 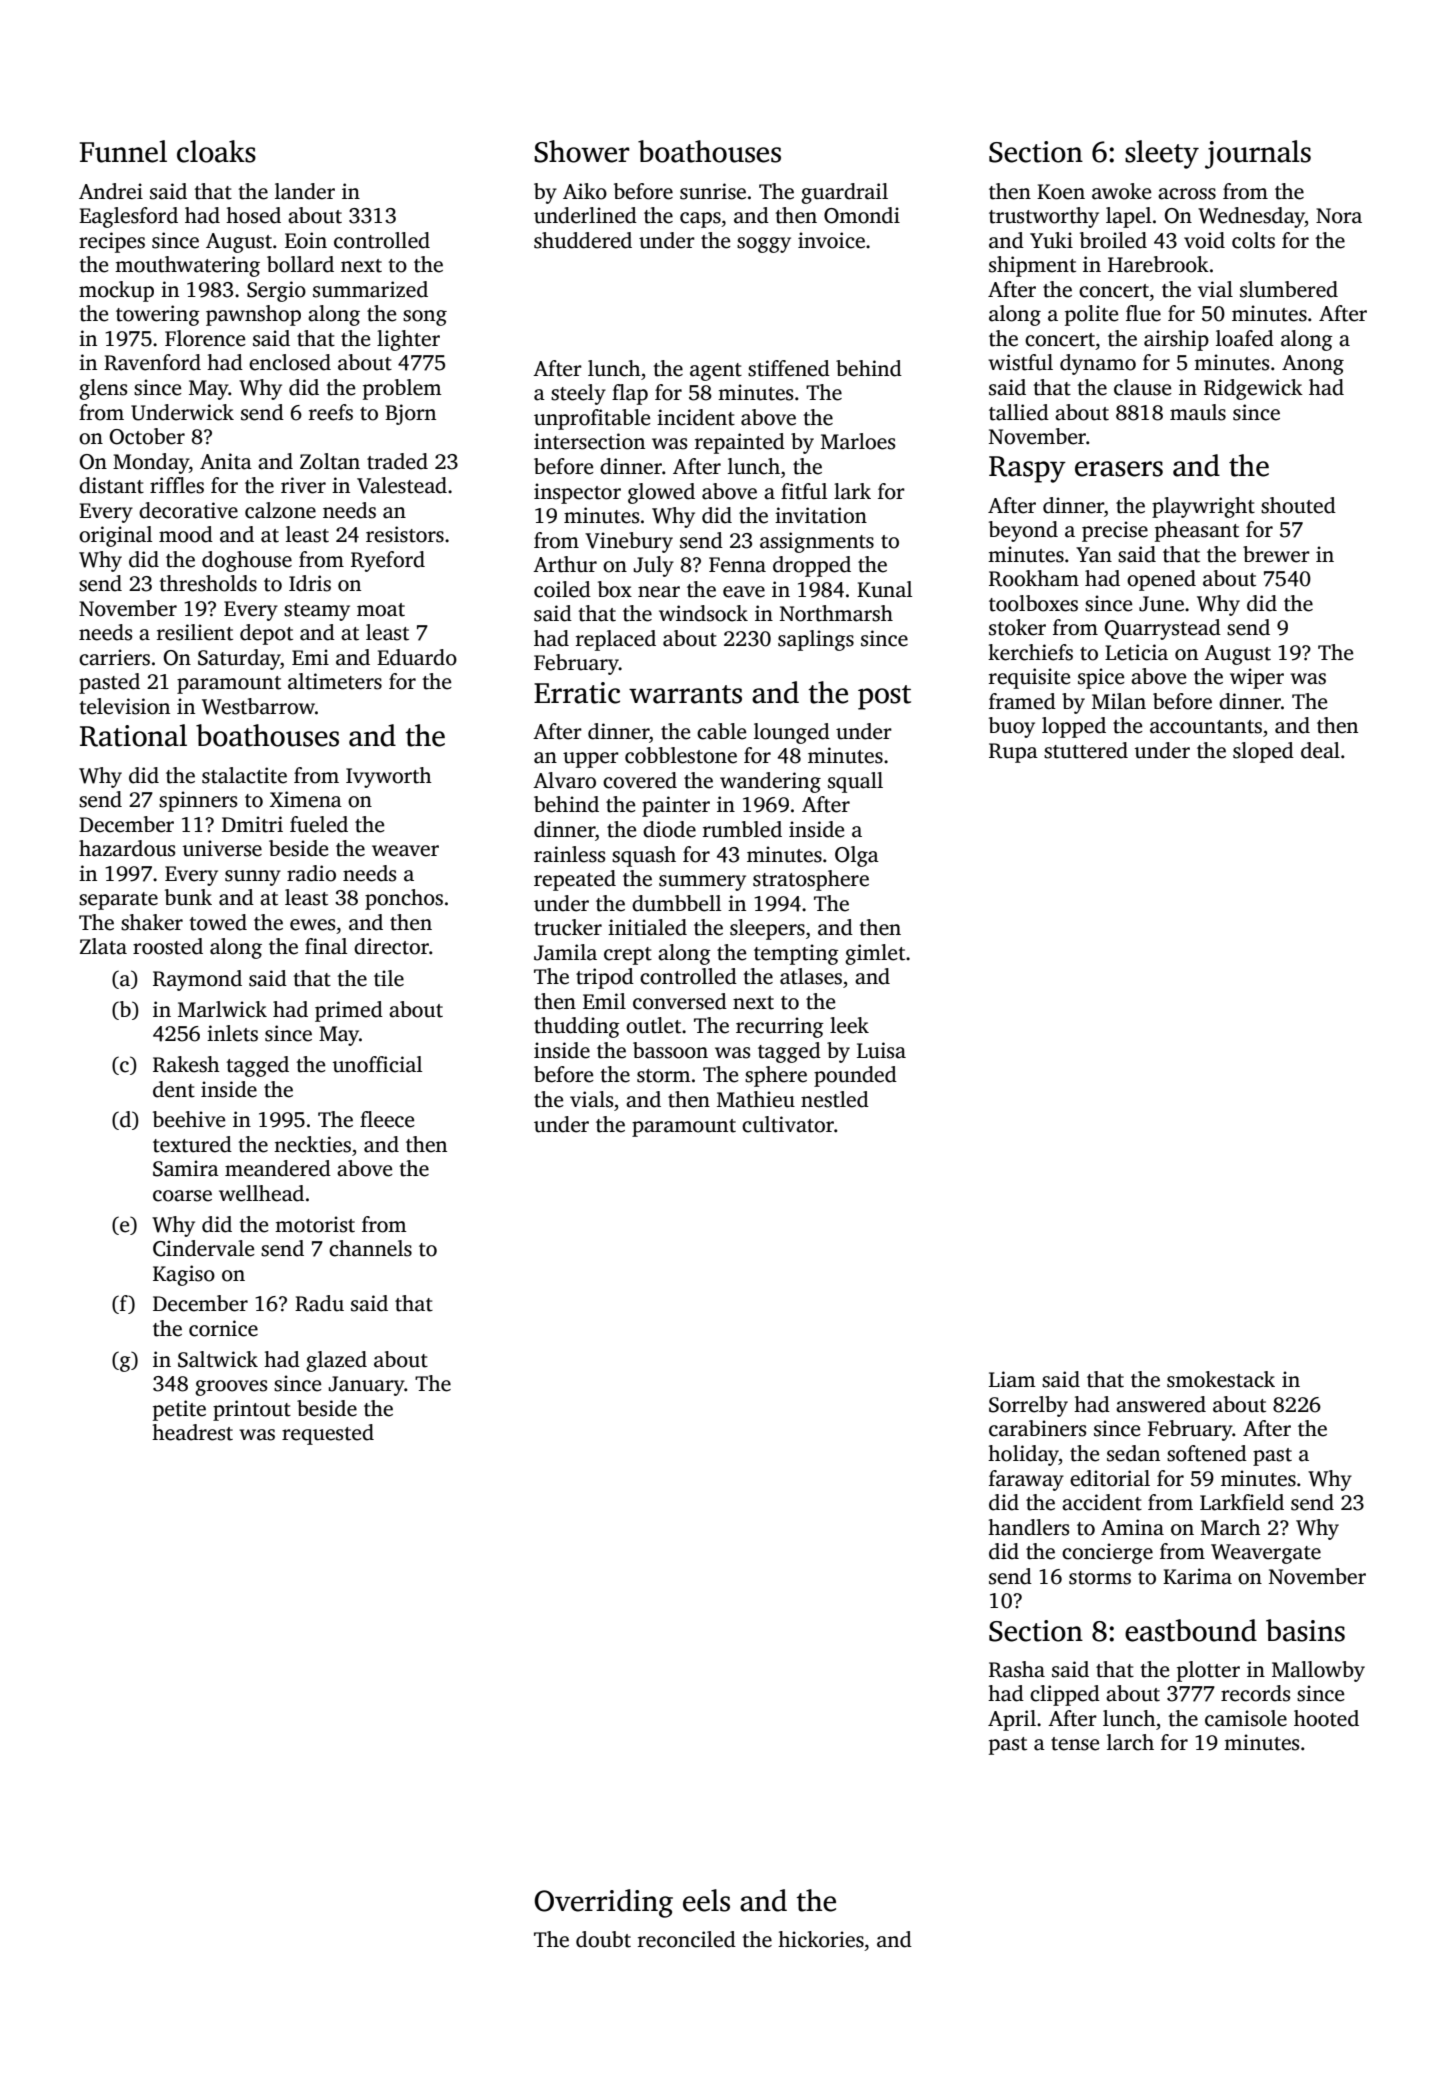 What do you see at coordinates (881, 1050) in the screenshot?
I see `Luisa` at bounding box center [881, 1050].
